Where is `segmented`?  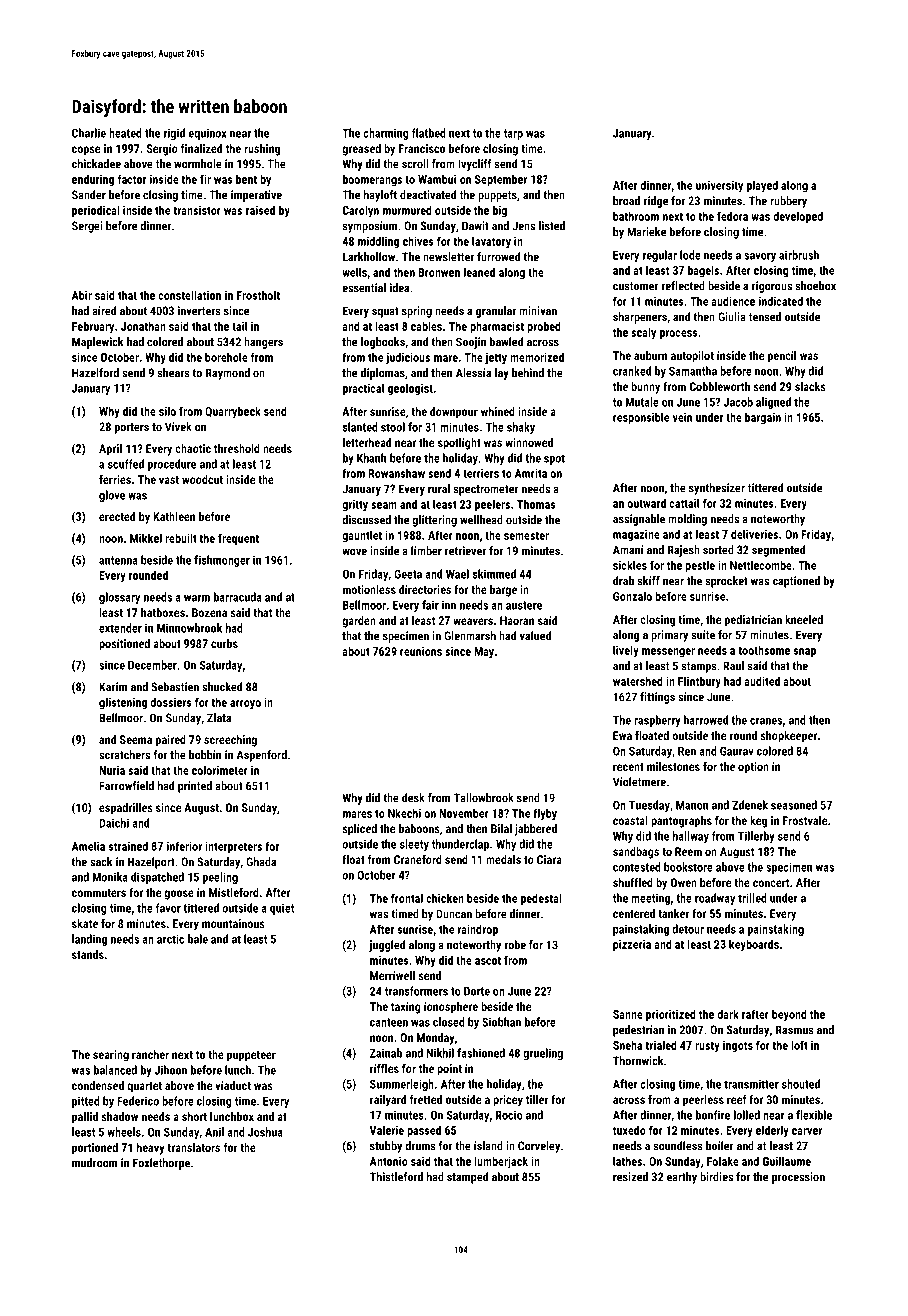 segmented is located at coordinates (778, 551).
